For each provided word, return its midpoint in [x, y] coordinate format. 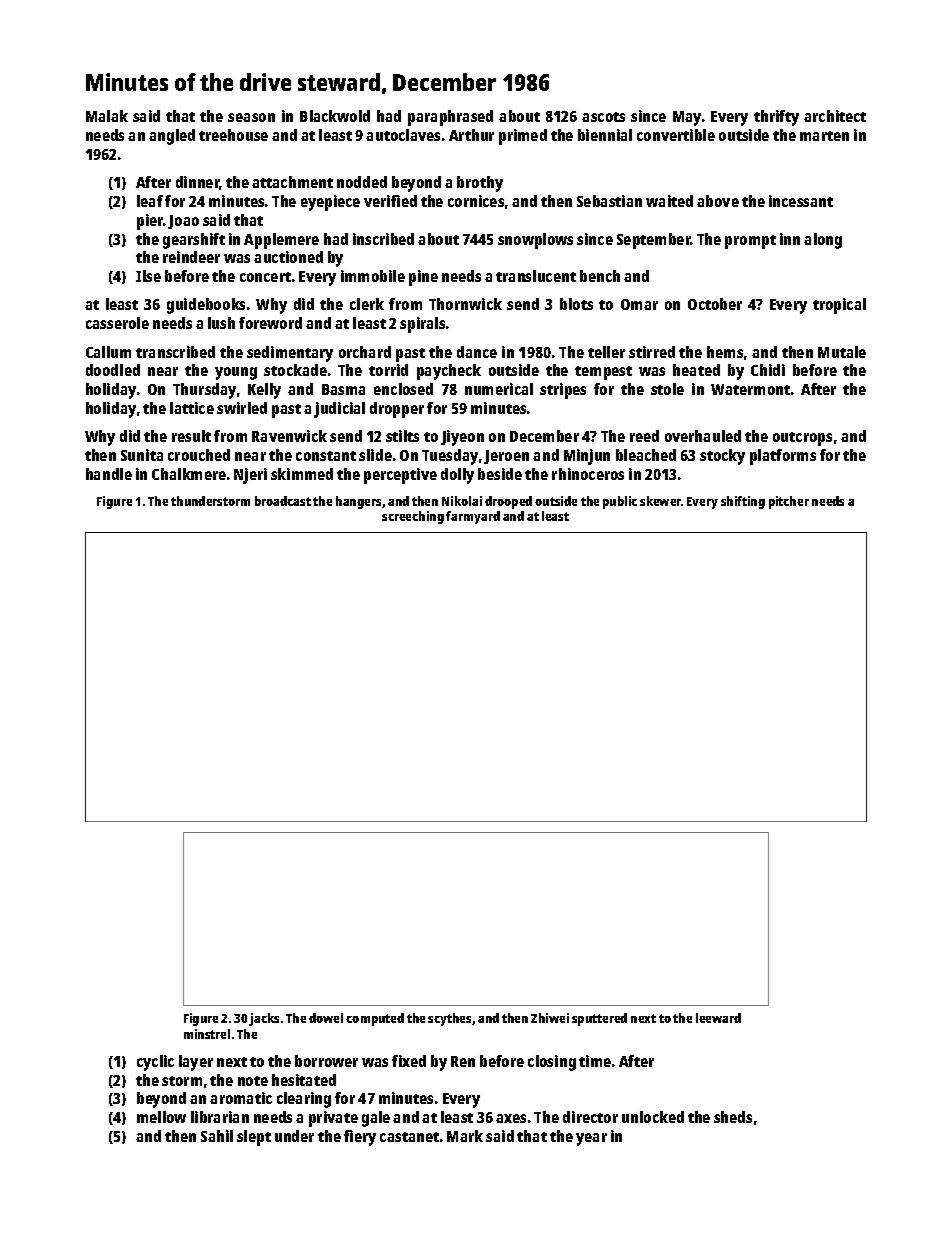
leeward [718, 1018]
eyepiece [330, 203]
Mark [465, 1136]
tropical [839, 306]
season [251, 117]
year [591, 1139]
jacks [264, 1019]
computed [375, 1019]
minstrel [207, 1034]
